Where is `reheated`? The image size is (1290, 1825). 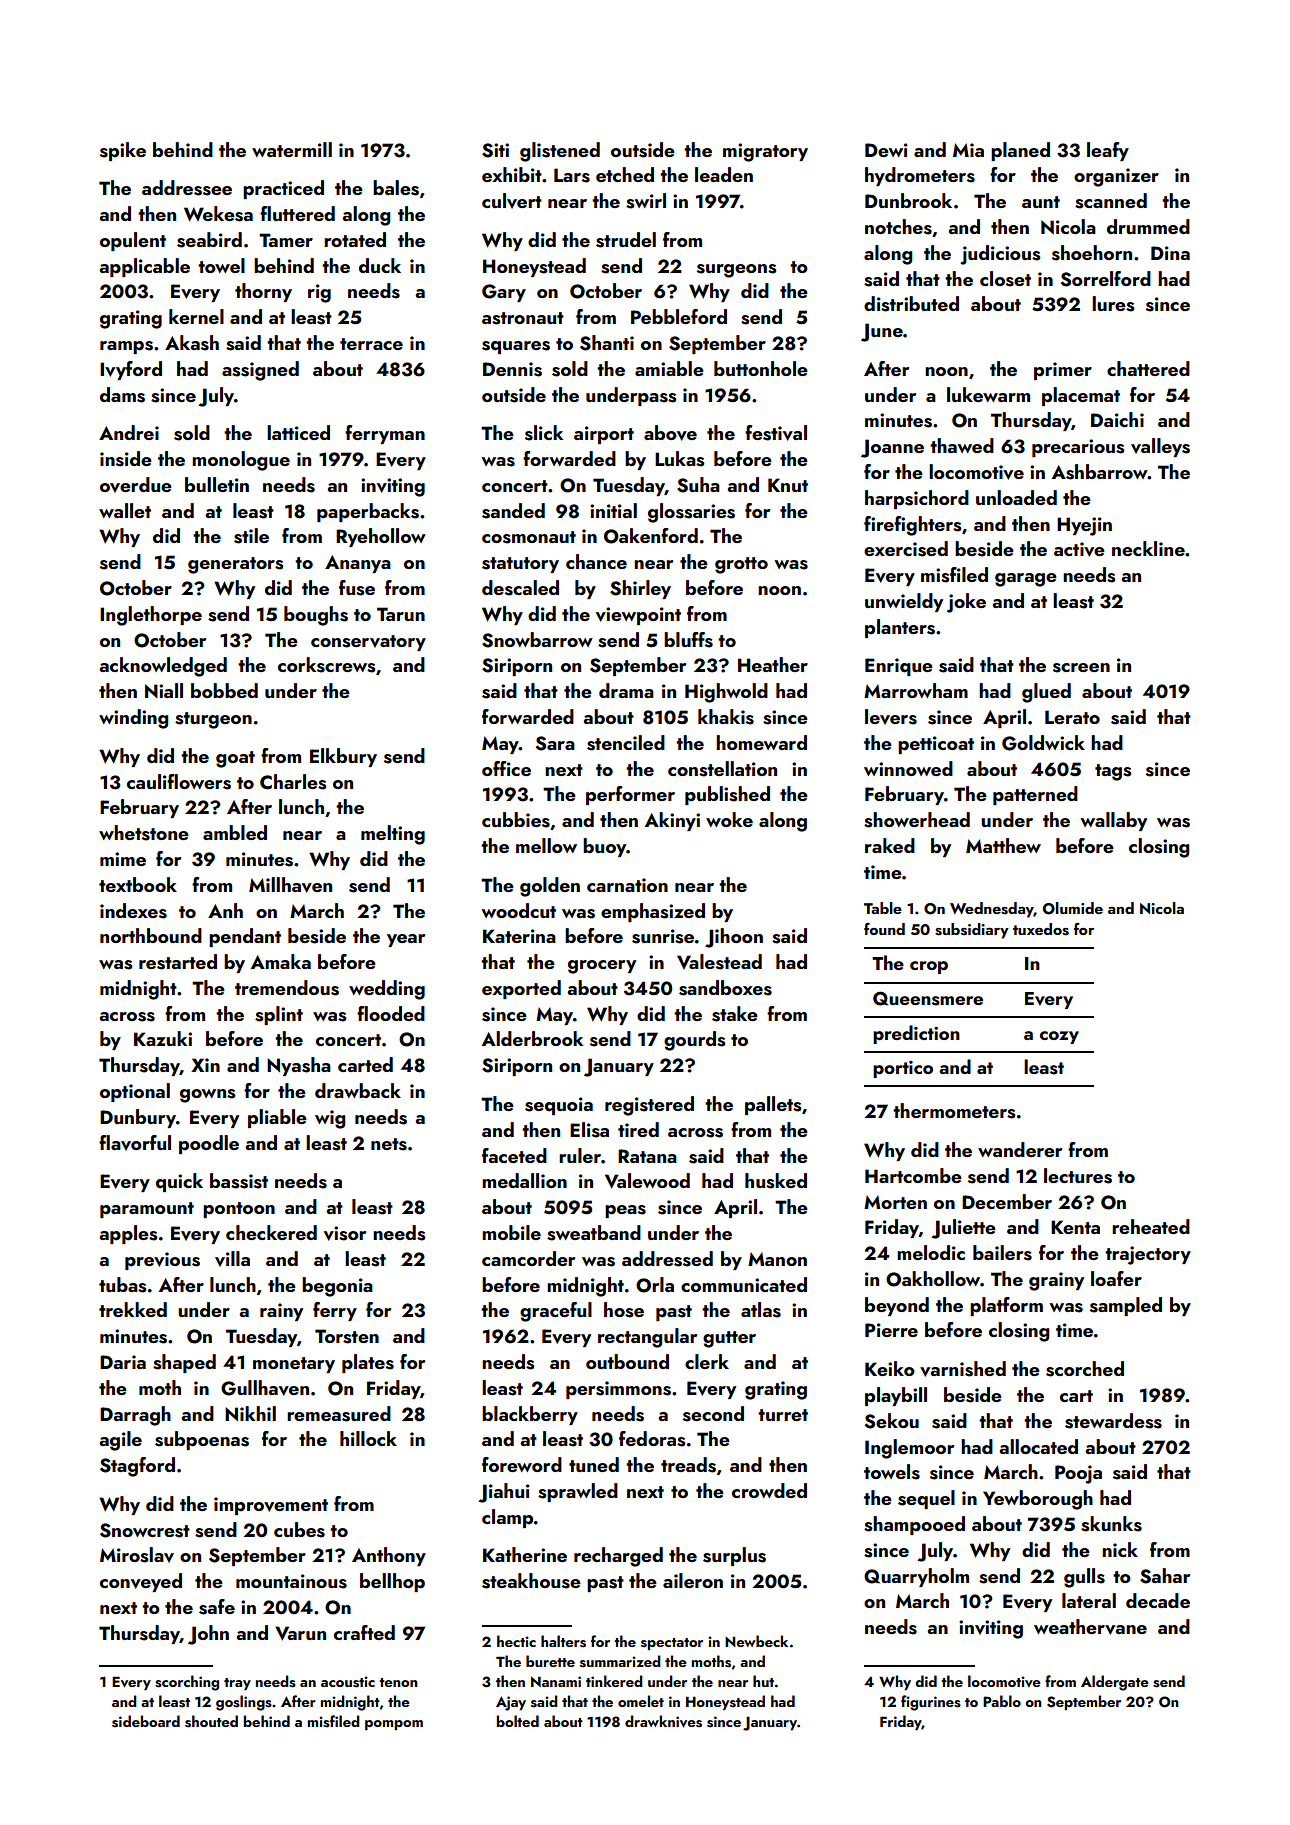 reheated is located at coordinates (1151, 1226).
